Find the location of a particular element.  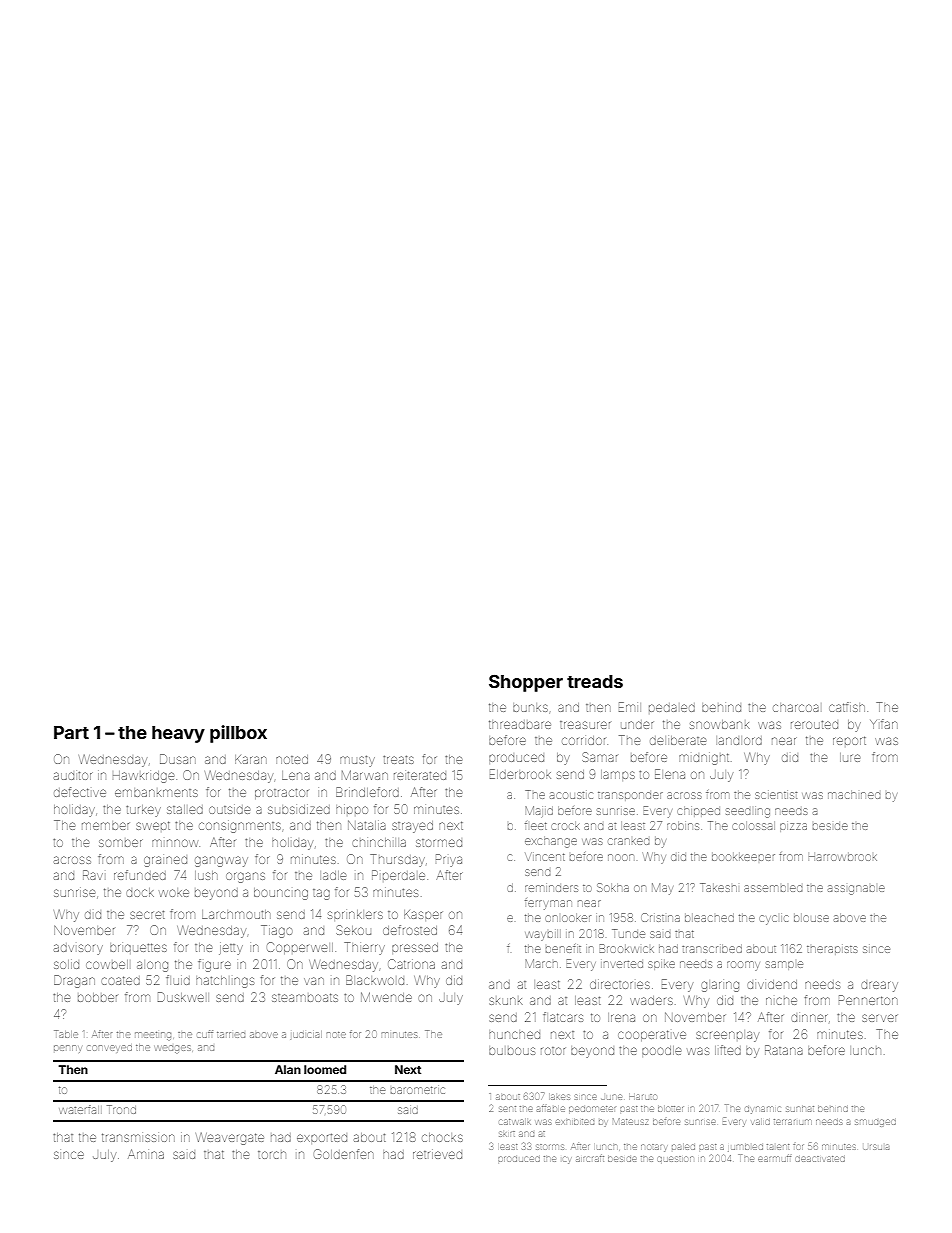

heavy is located at coordinates (178, 734).
